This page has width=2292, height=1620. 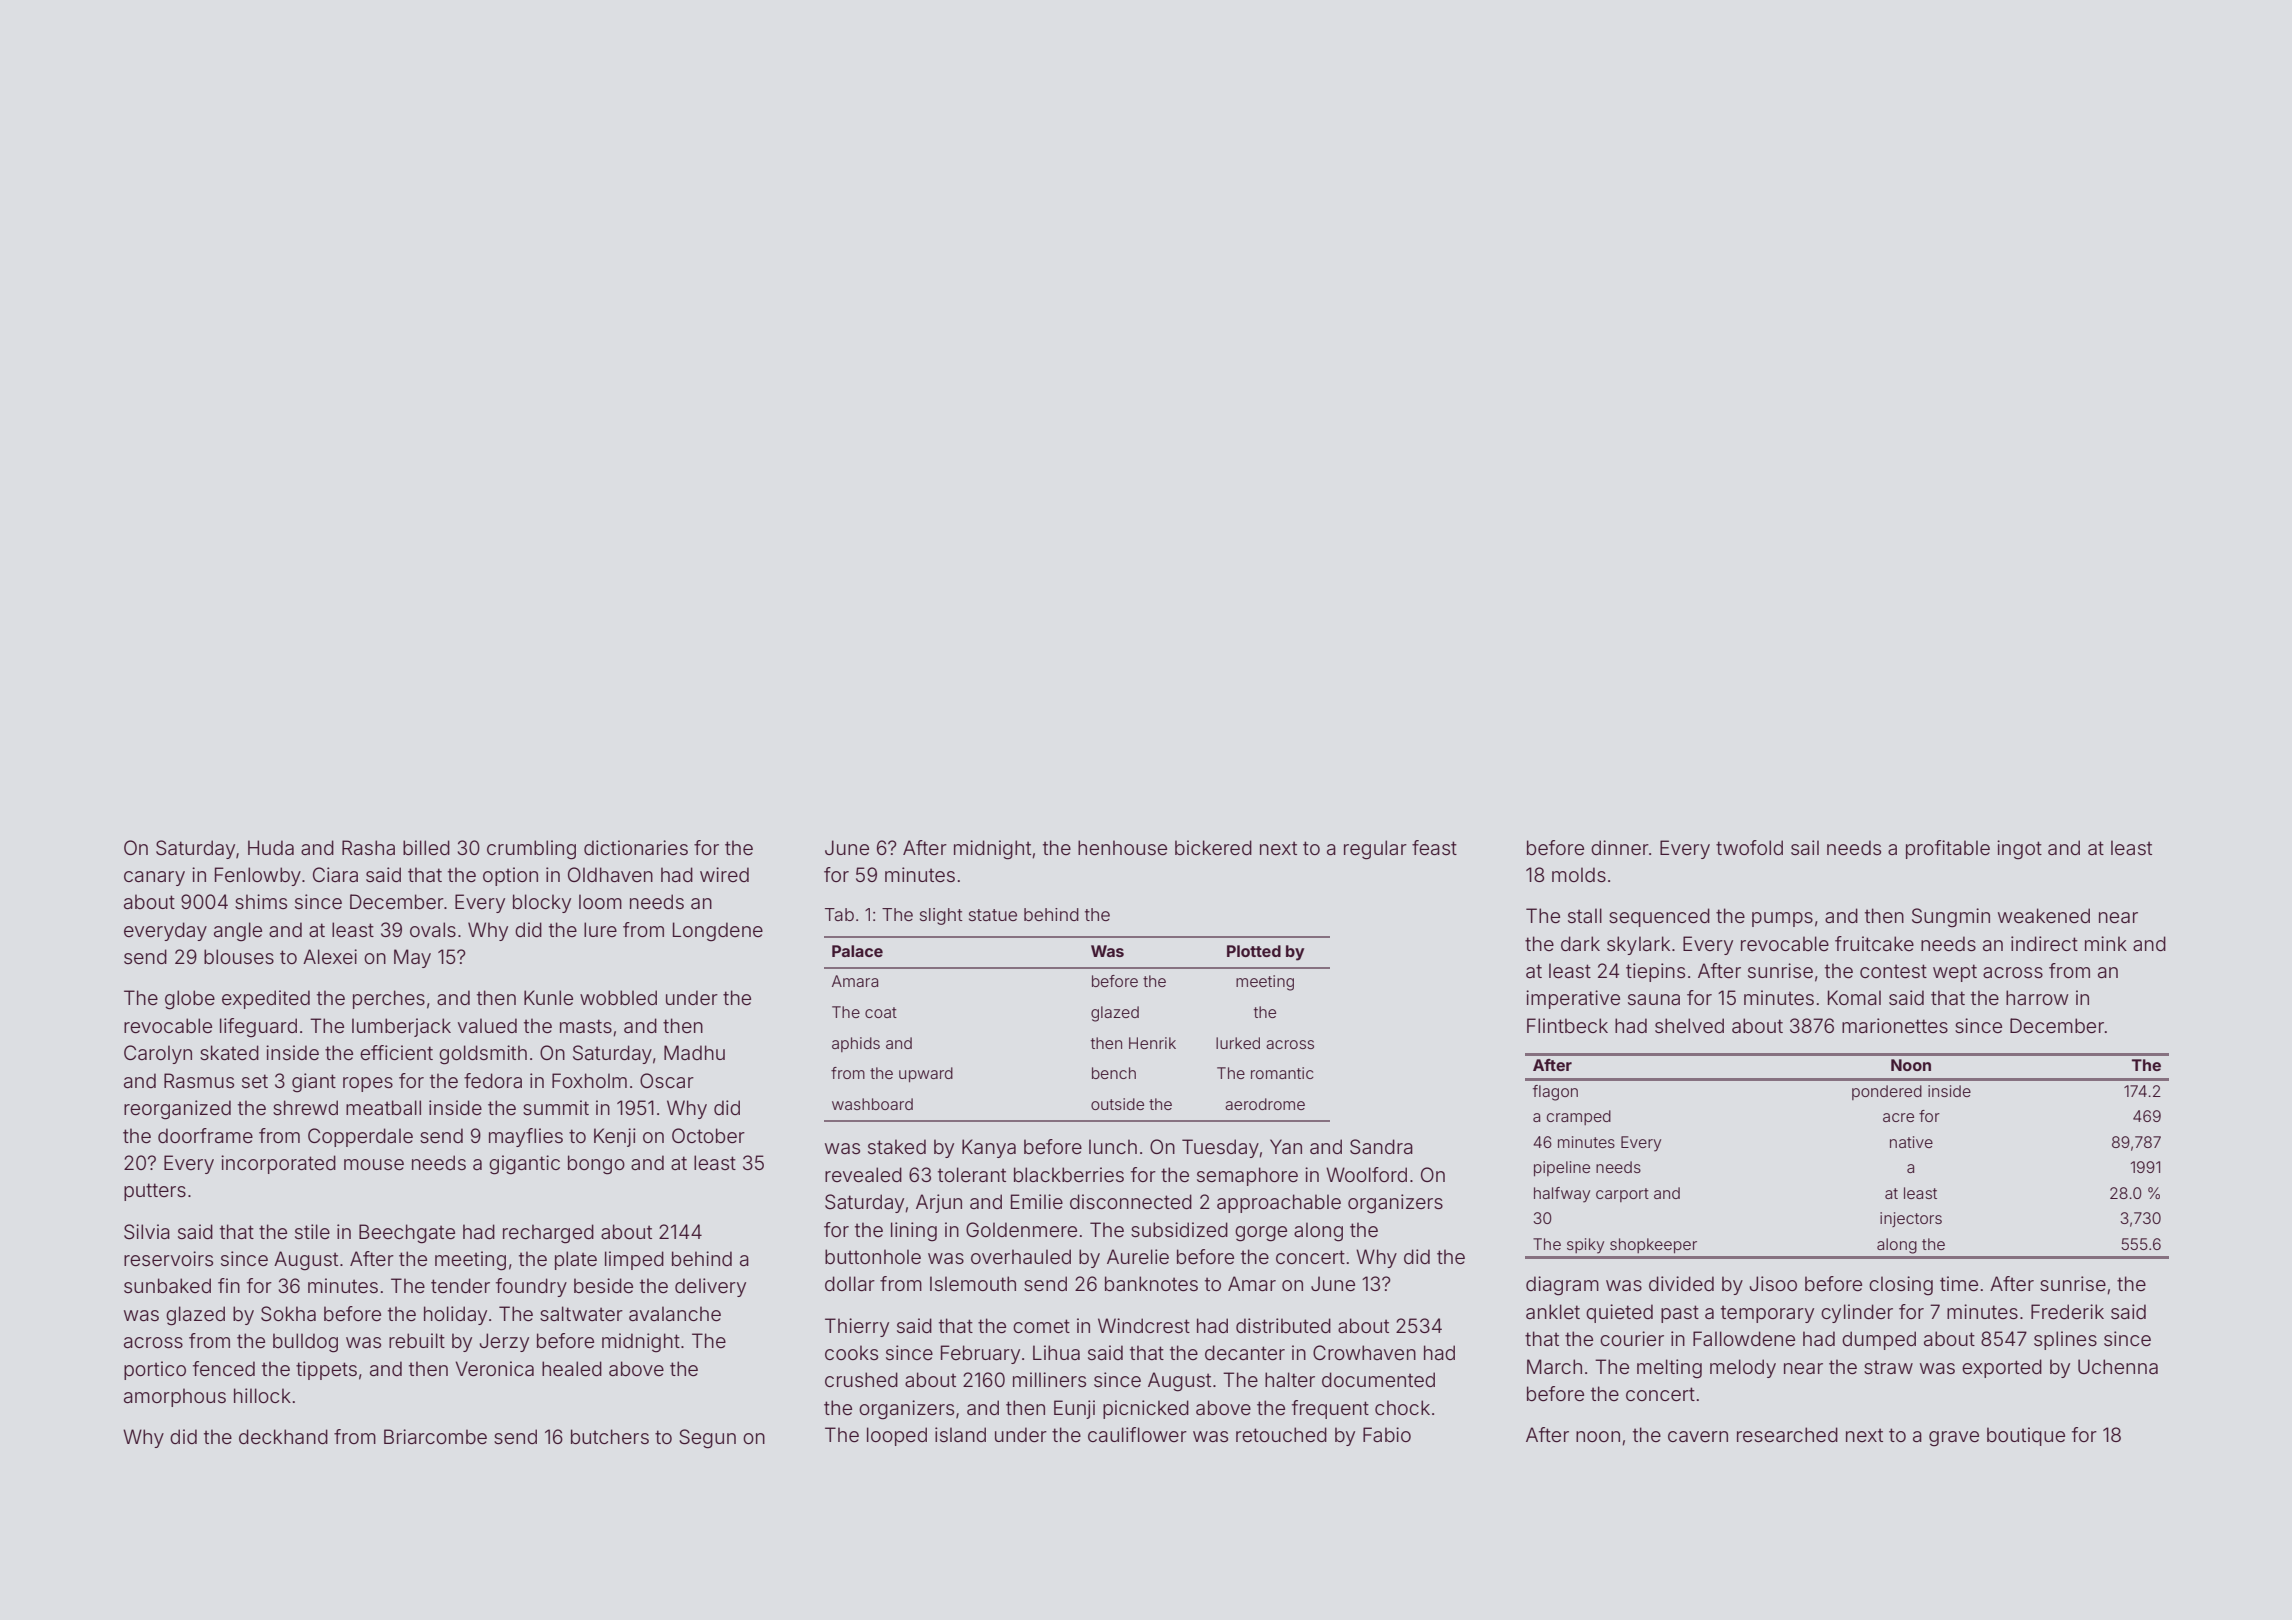 What do you see at coordinates (1238, 1043) in the page?
I see `lurked` at bounding box center [1238, 1043].
